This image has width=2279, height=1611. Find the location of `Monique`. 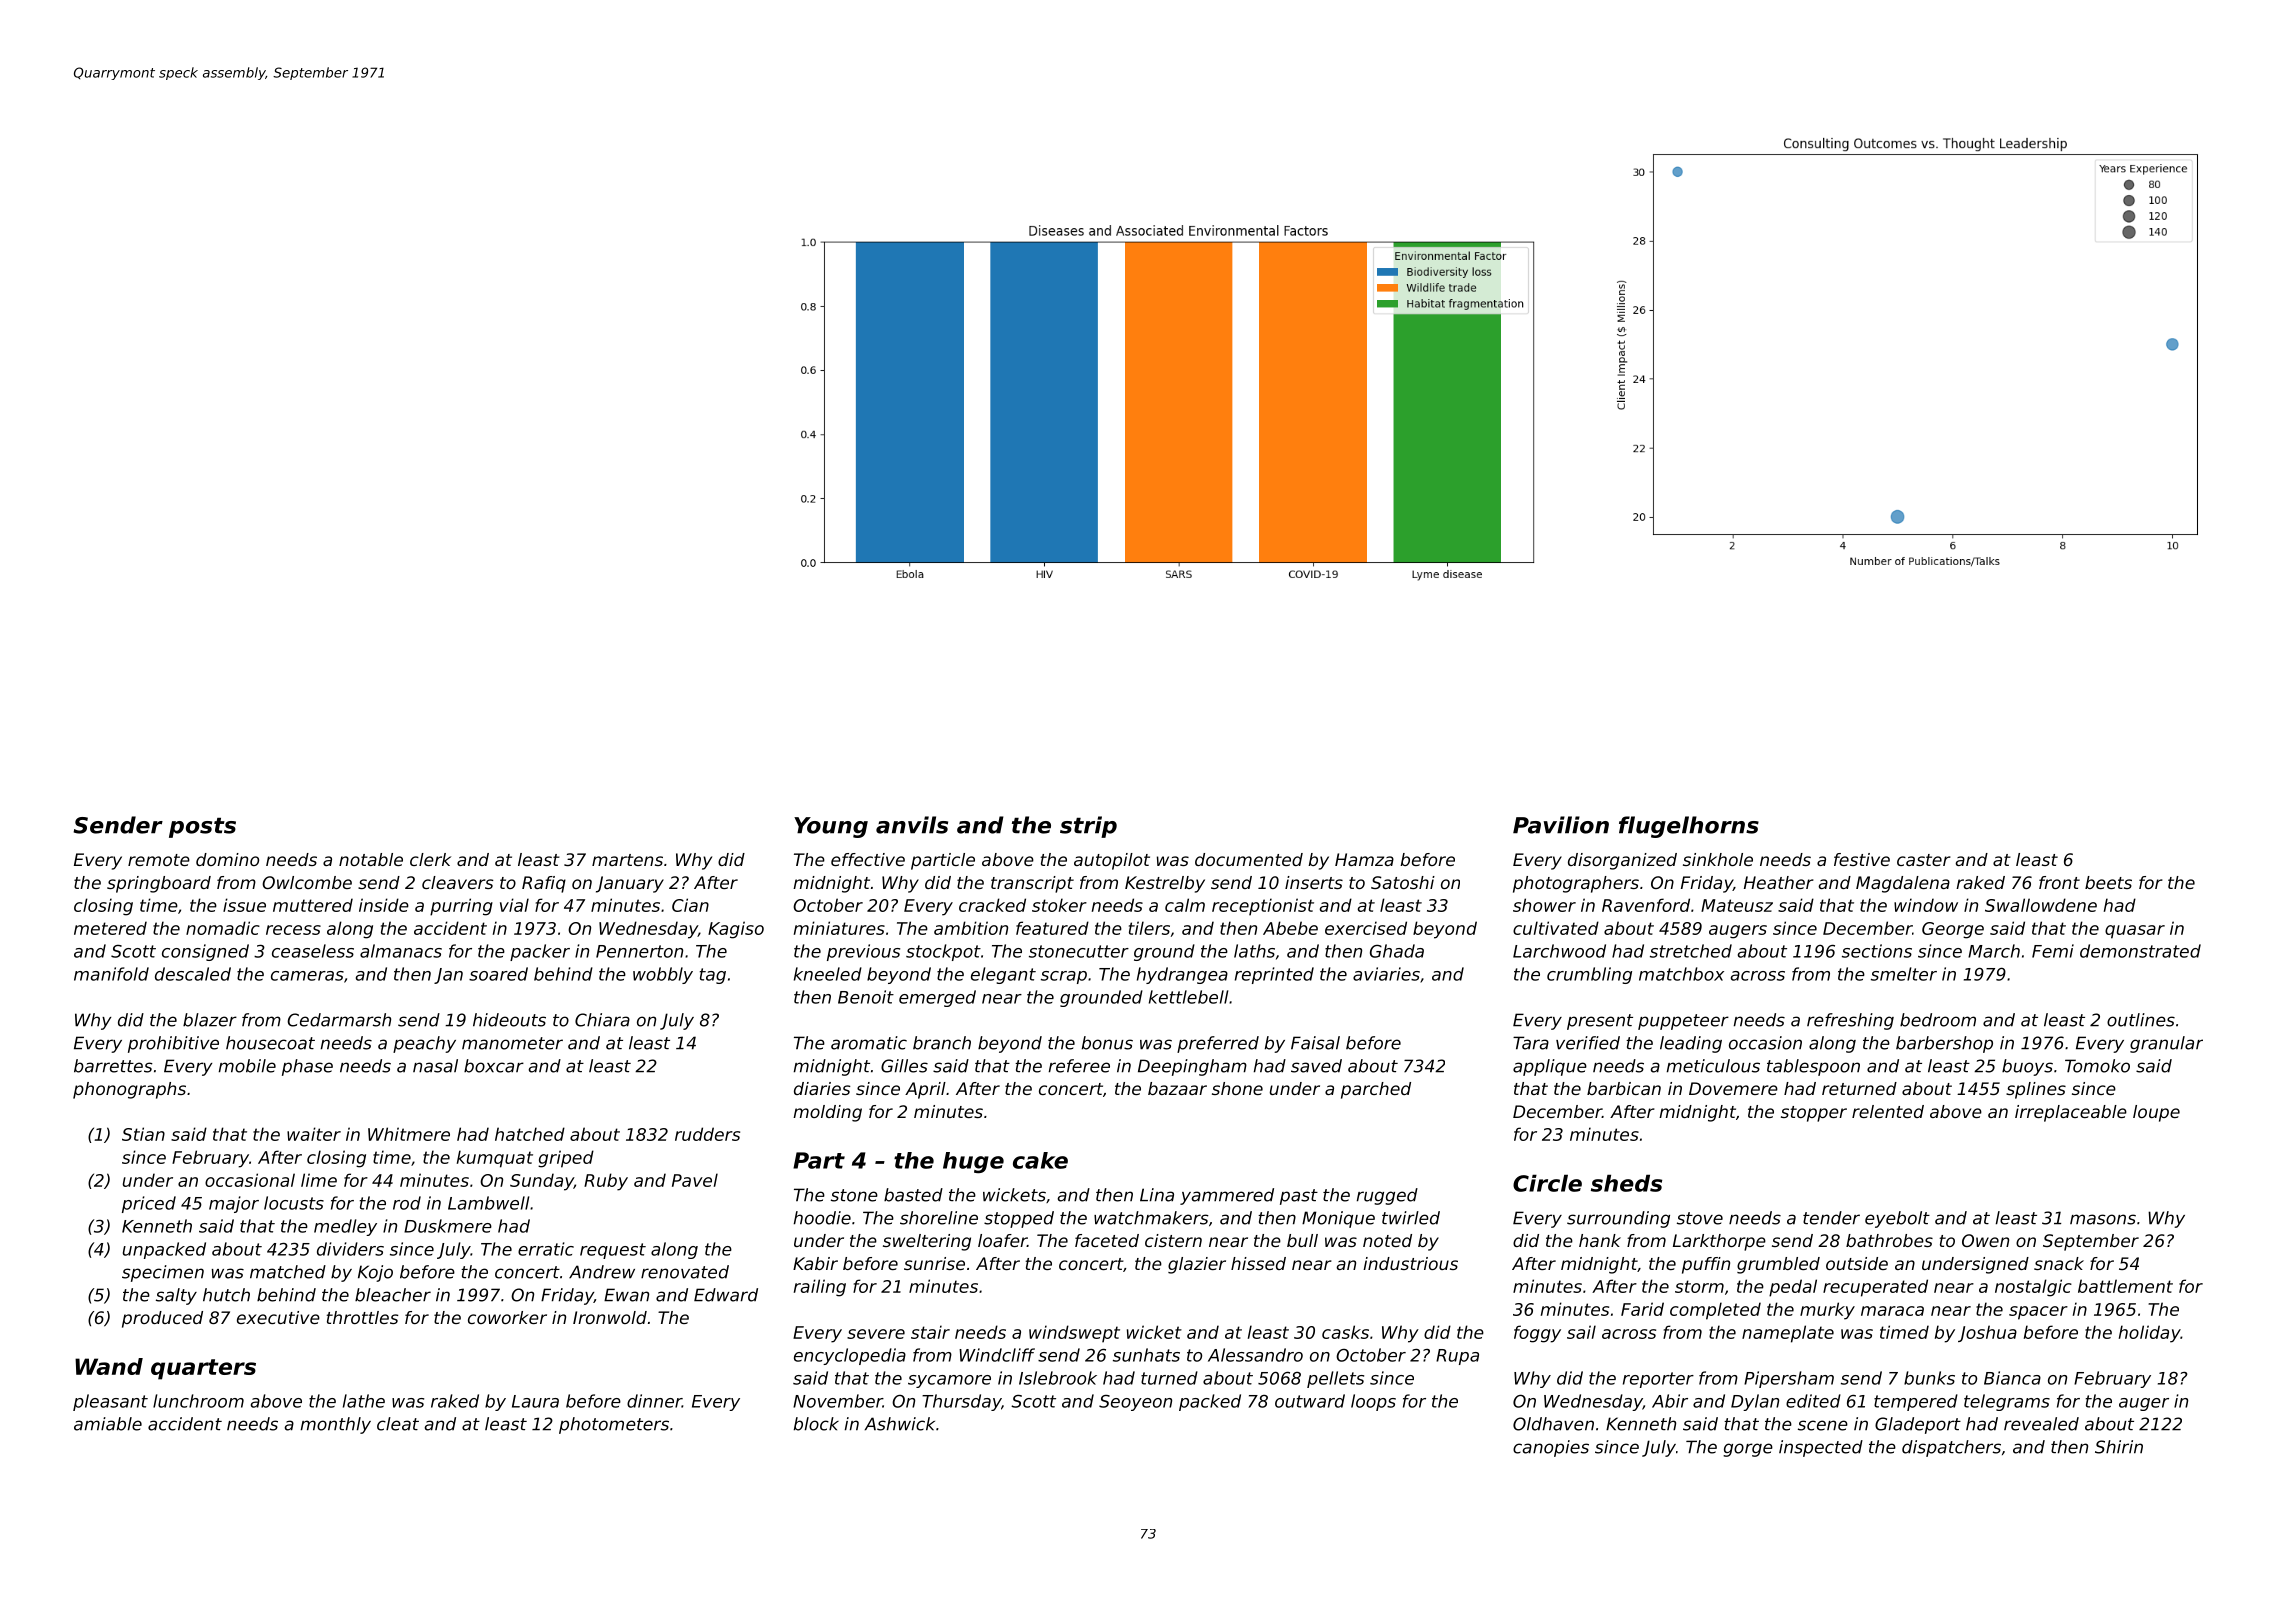

Monique is located at coordinates (1338, 1219).
